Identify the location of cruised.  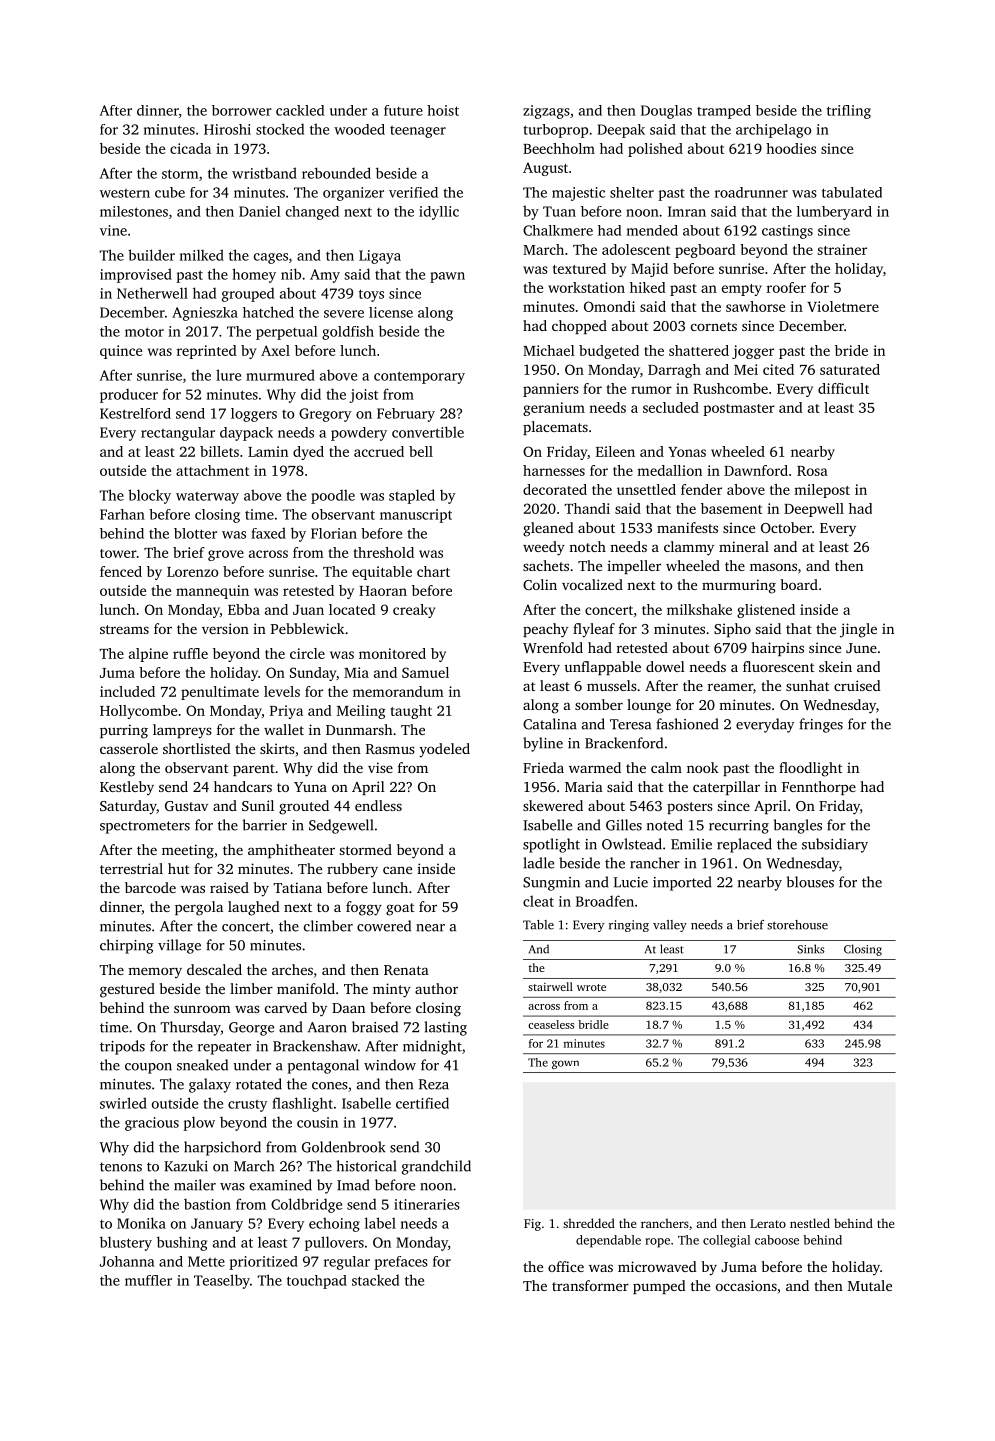
(857, 685).
